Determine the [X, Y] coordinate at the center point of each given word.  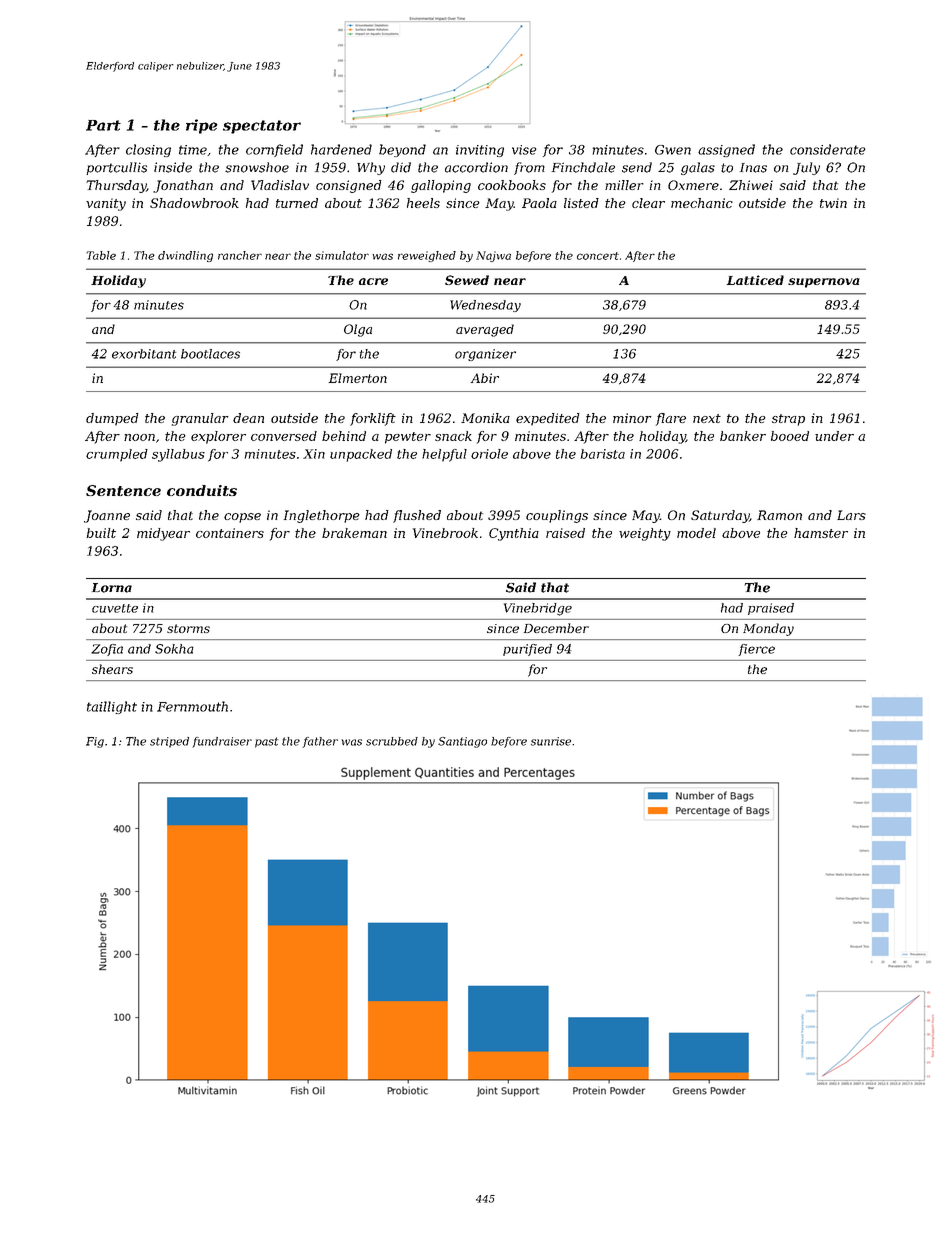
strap [788, 420]
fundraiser [222, 742]
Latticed [755, 280]
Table [101, 255]
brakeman [354, 533]
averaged [485, 330]
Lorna [112, 588]
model [696, 533]
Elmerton [358, 378]
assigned [726, 150]
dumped [112, 419]
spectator [262, 127]
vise [524, 150]
